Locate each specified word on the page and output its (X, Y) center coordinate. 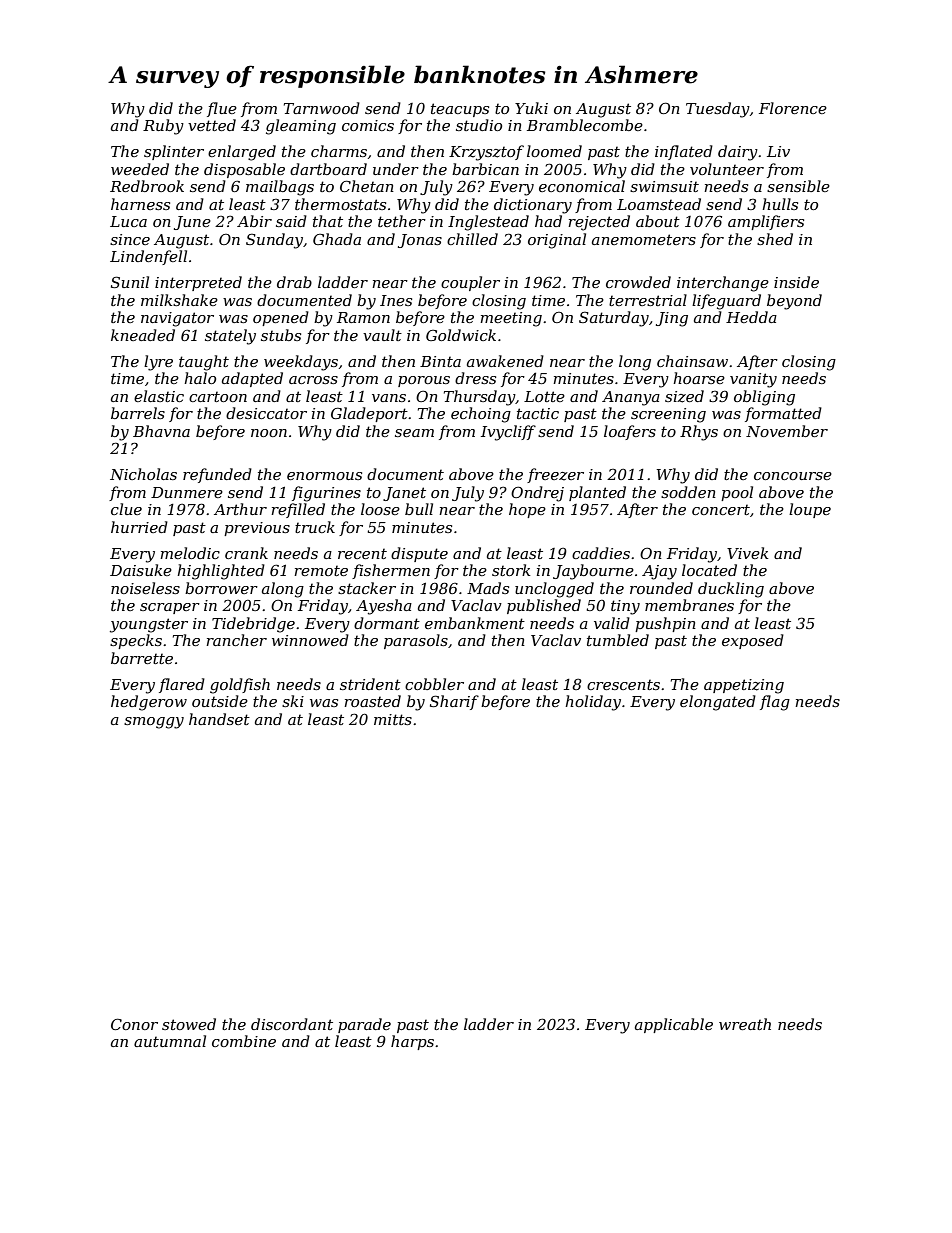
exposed (753, 641)
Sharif (454, 702)
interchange (723, 284)
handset (219, 719)
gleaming (301, 127)
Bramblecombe (585, 125)
